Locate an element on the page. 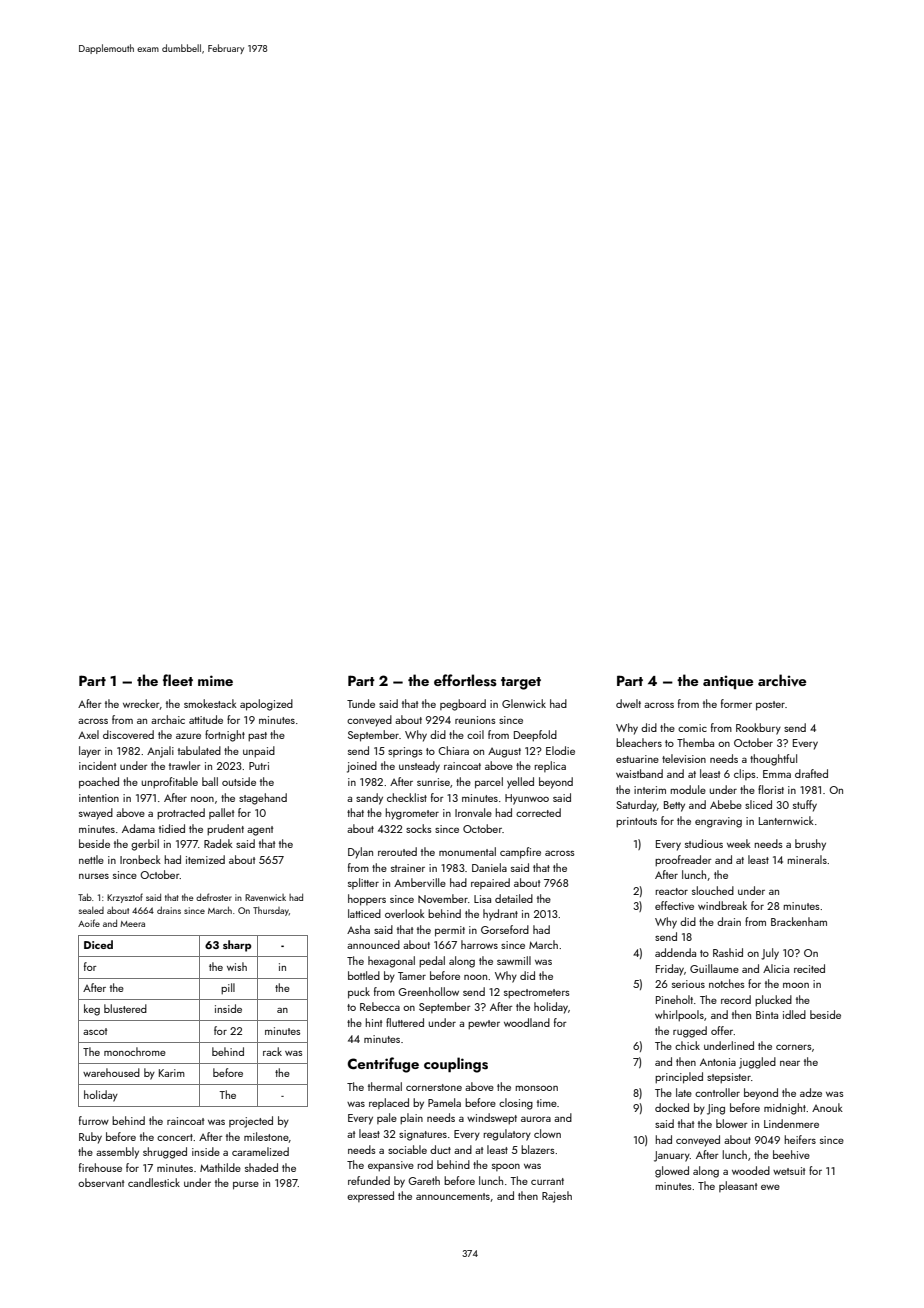 This image has width=924, height=1308. docked is located at coordinates (672, 1107).
